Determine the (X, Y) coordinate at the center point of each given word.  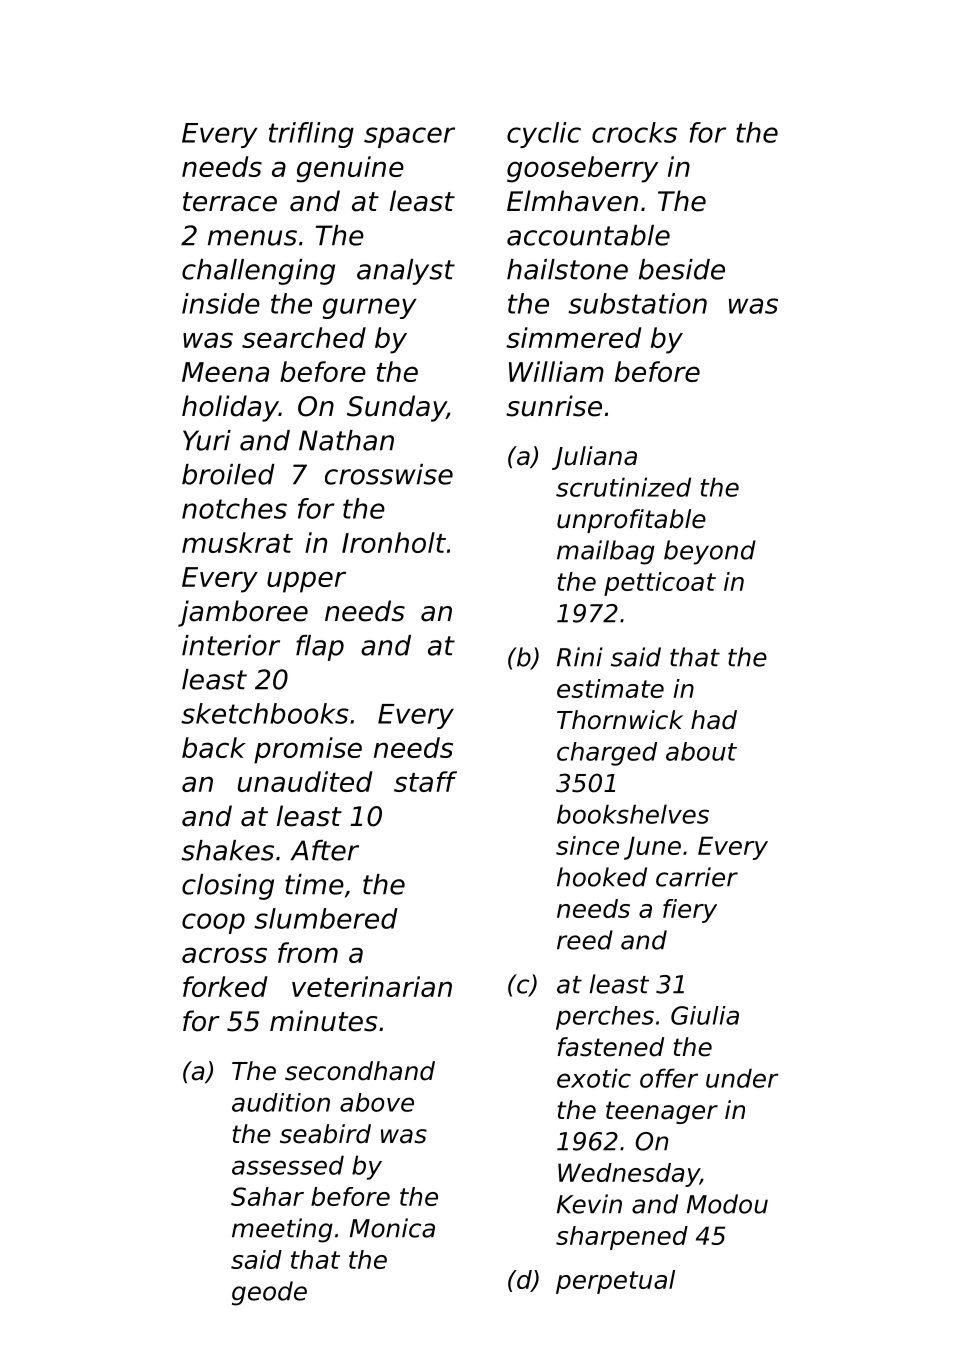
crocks (634, 132)
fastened (611, 1047)
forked (225, 986)
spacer (409, 137)
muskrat (237, 542)
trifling (311, 135)
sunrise (554, 406)
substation (637, 303)
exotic (594, 1078)
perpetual (615, 1282)
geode (269, 1293)
